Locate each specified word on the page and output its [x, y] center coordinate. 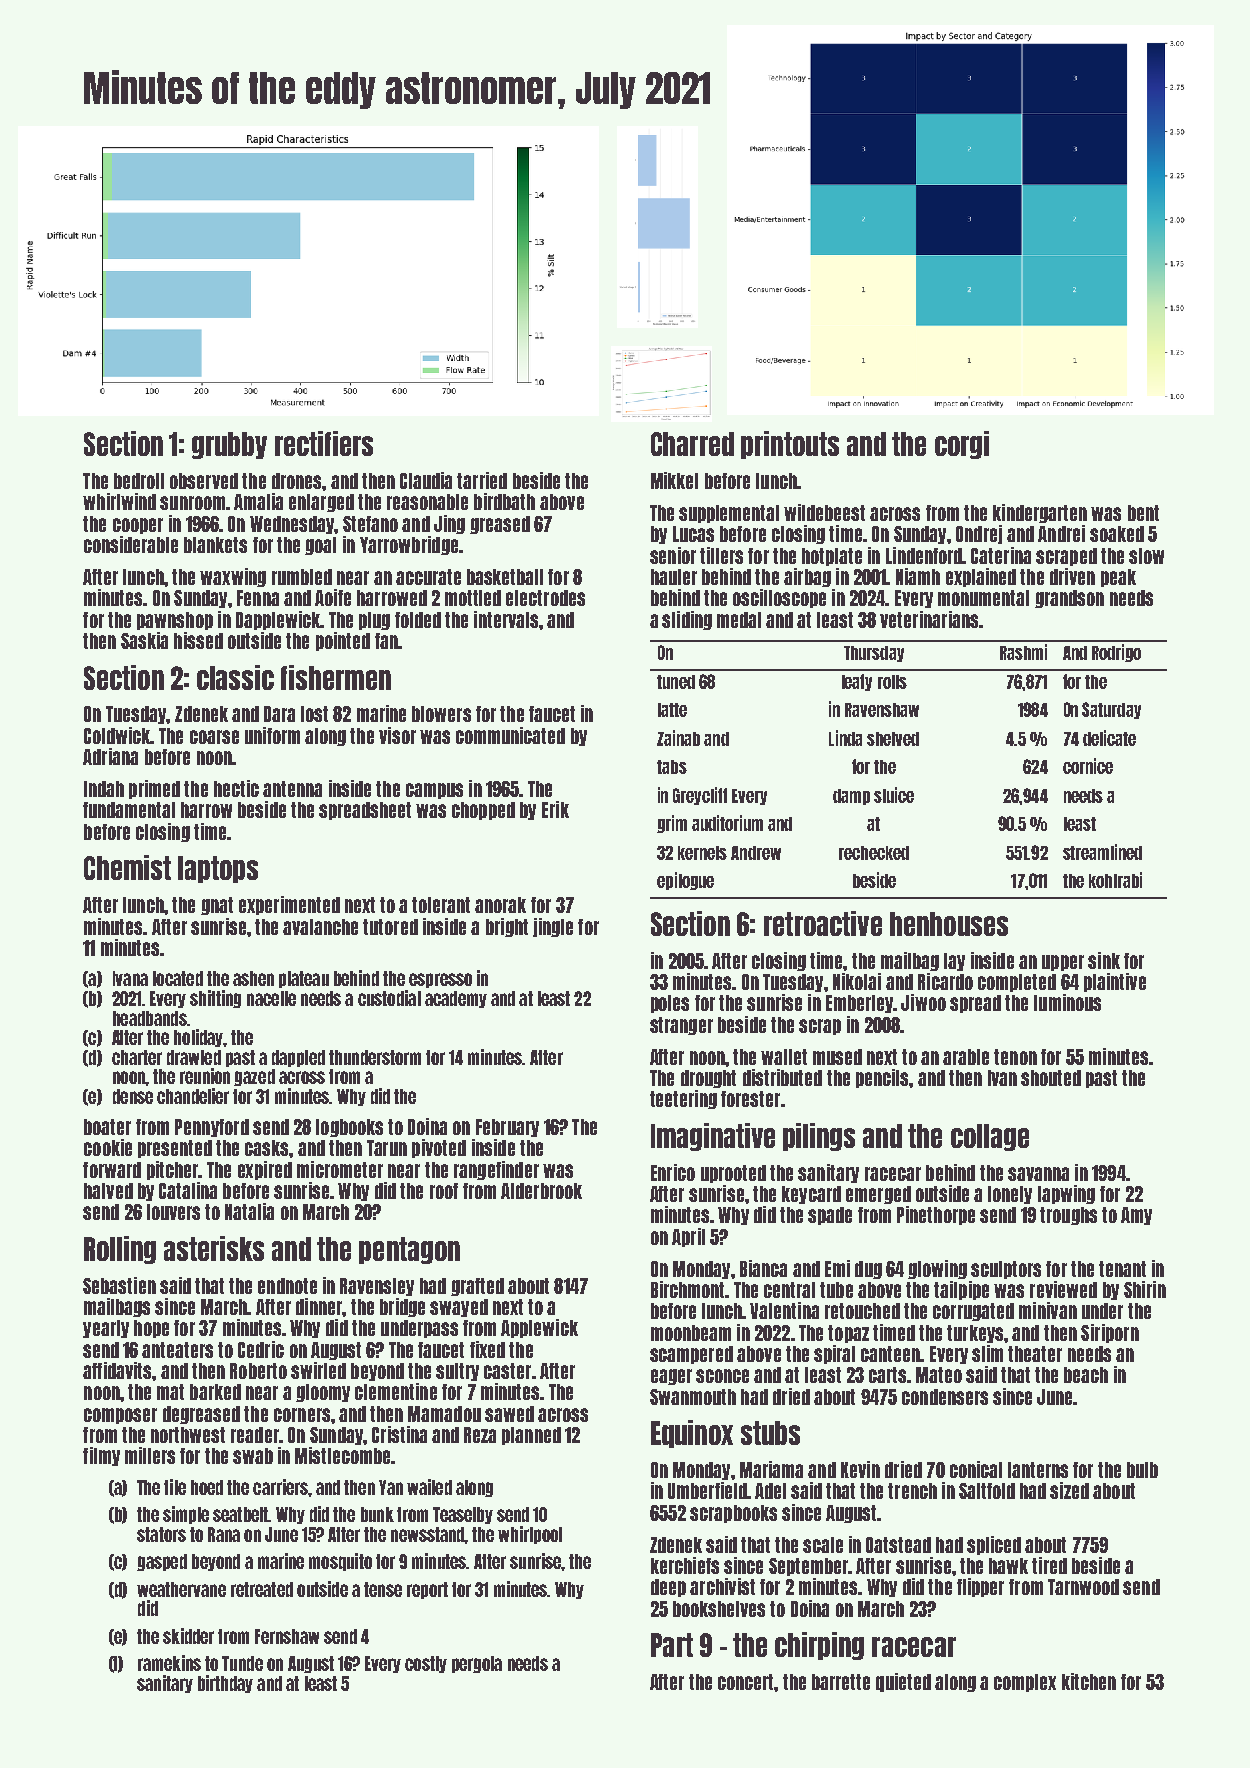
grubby [229, 445]
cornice [1088, 766]
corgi [962, 445]
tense [383, 1589]
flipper [980, 1587]
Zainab [678, 738]
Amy [1136, 1216]
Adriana [110, 756]
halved [108, 1191]
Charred [692, 444]
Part [672, 1645]
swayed [459, 1308]
